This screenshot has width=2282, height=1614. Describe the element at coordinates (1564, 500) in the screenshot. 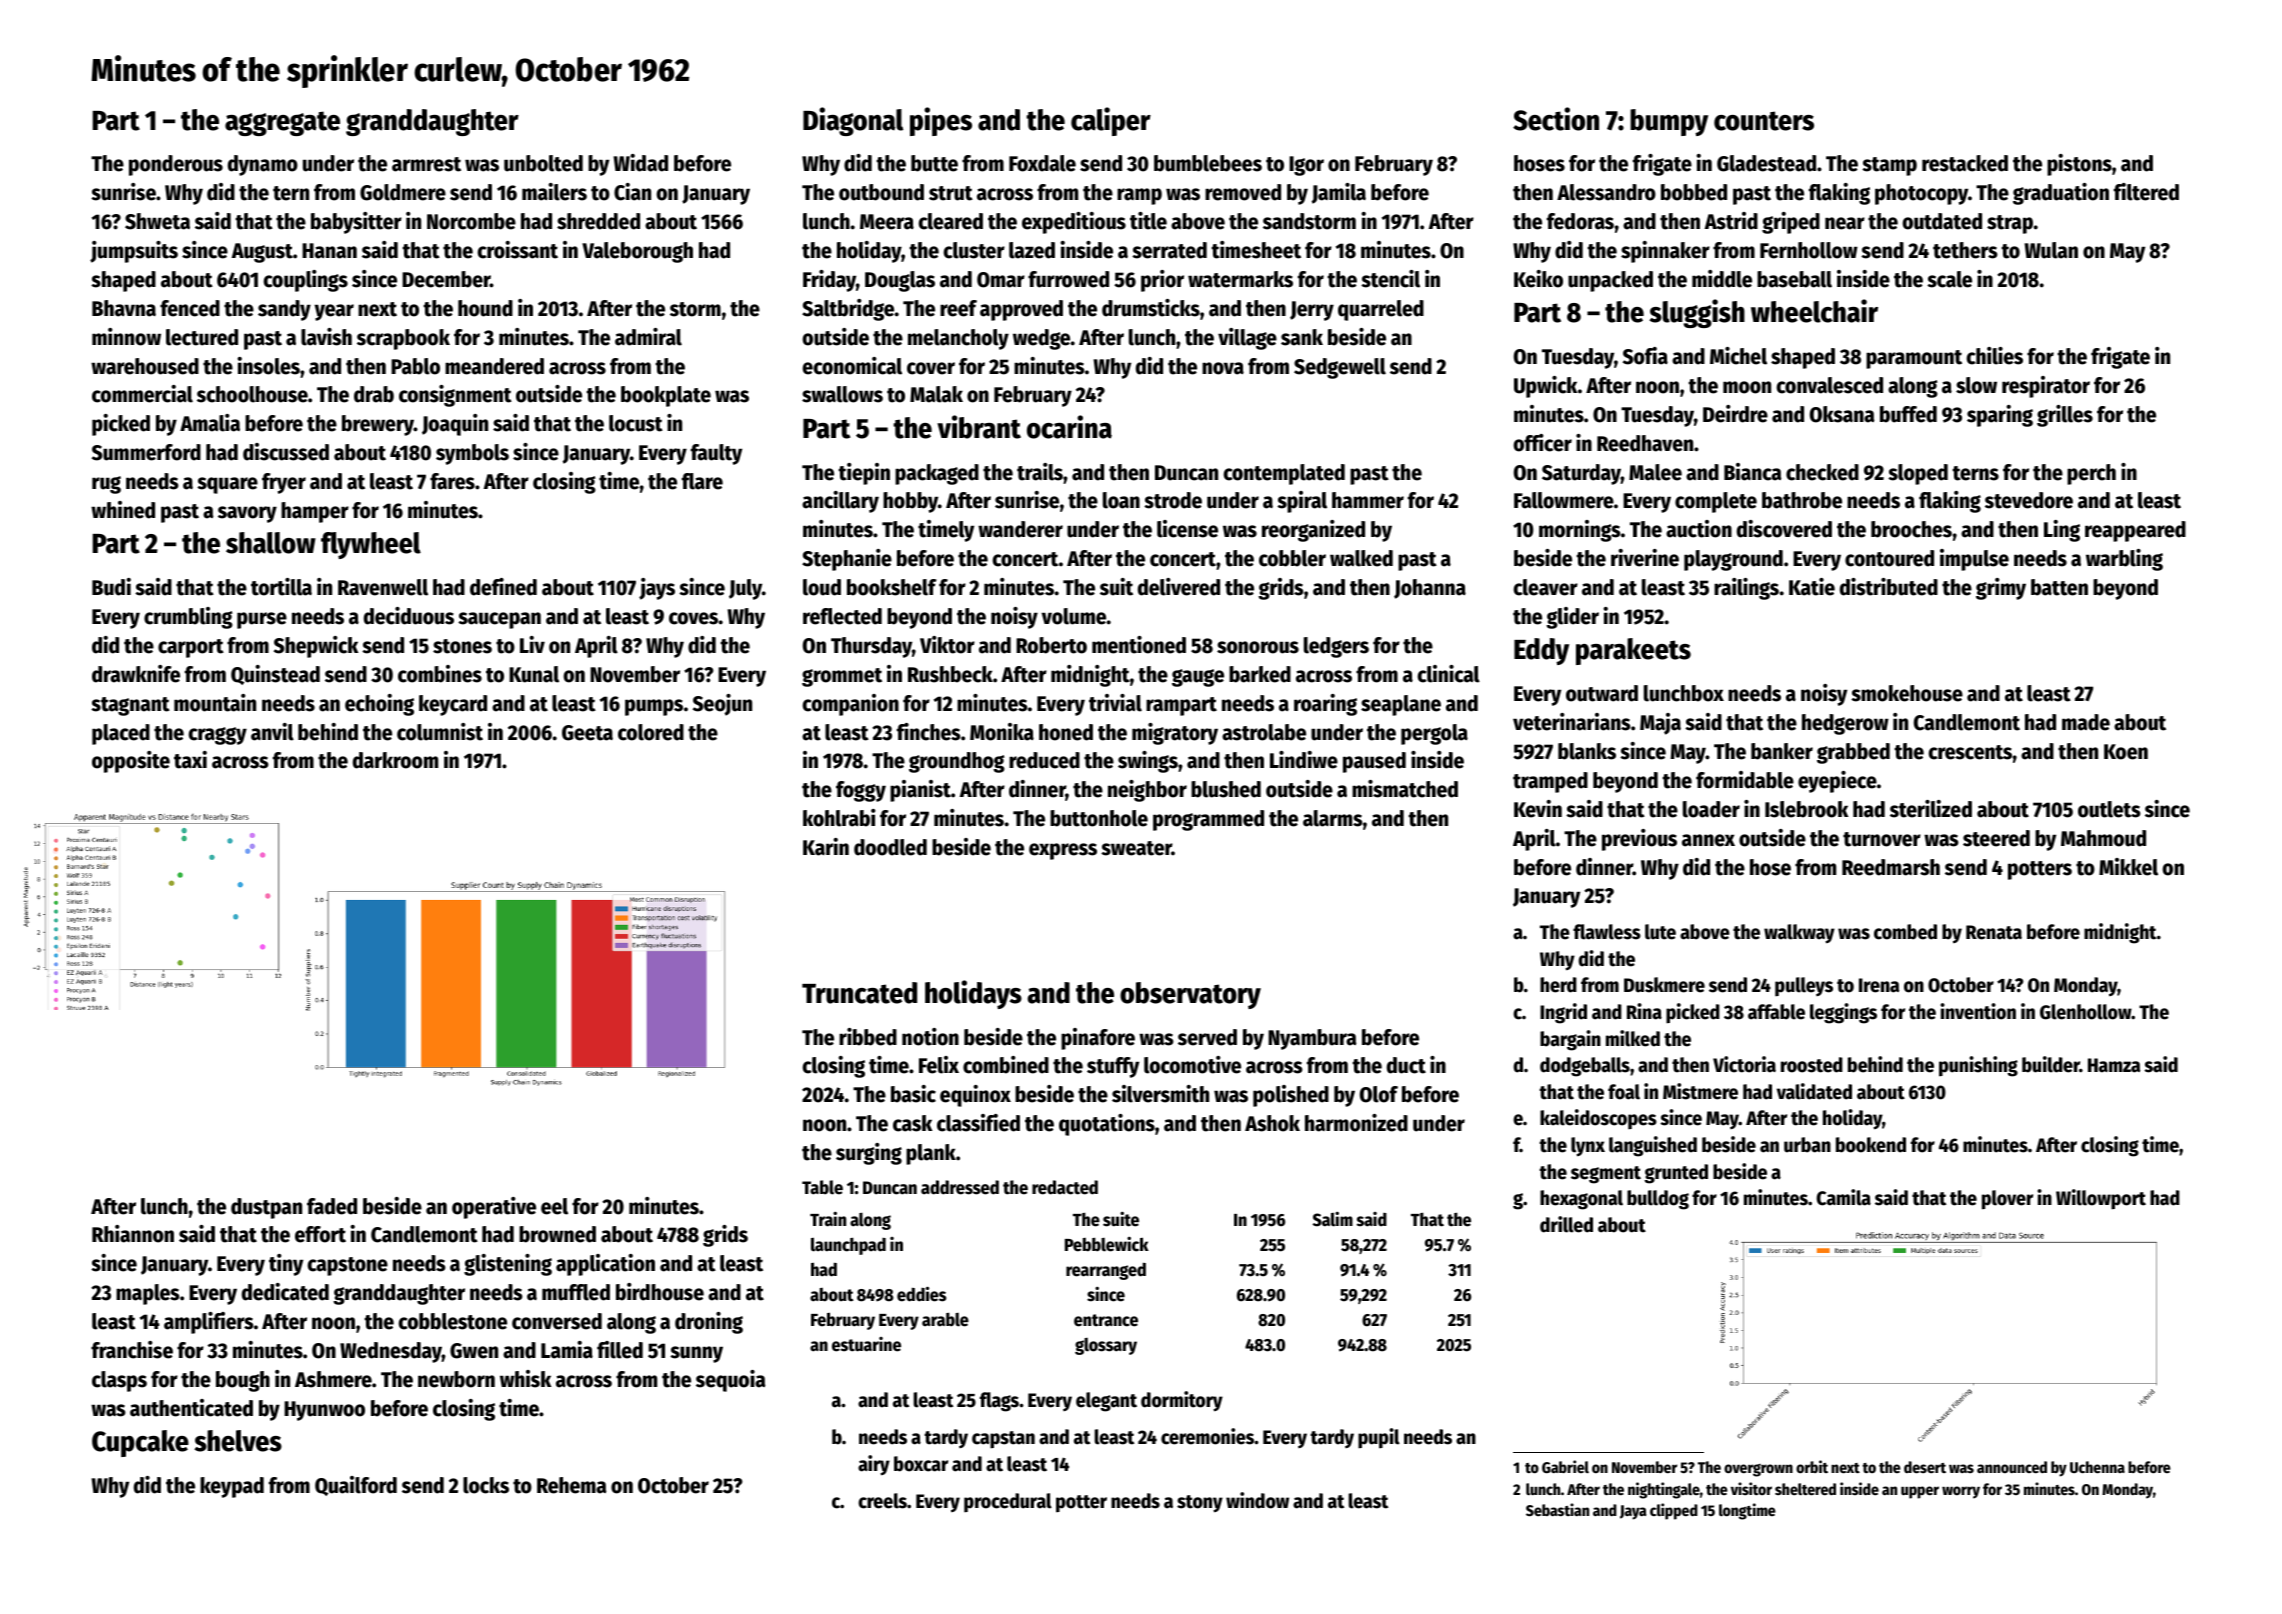

I see `Fallowmere` at that location.
